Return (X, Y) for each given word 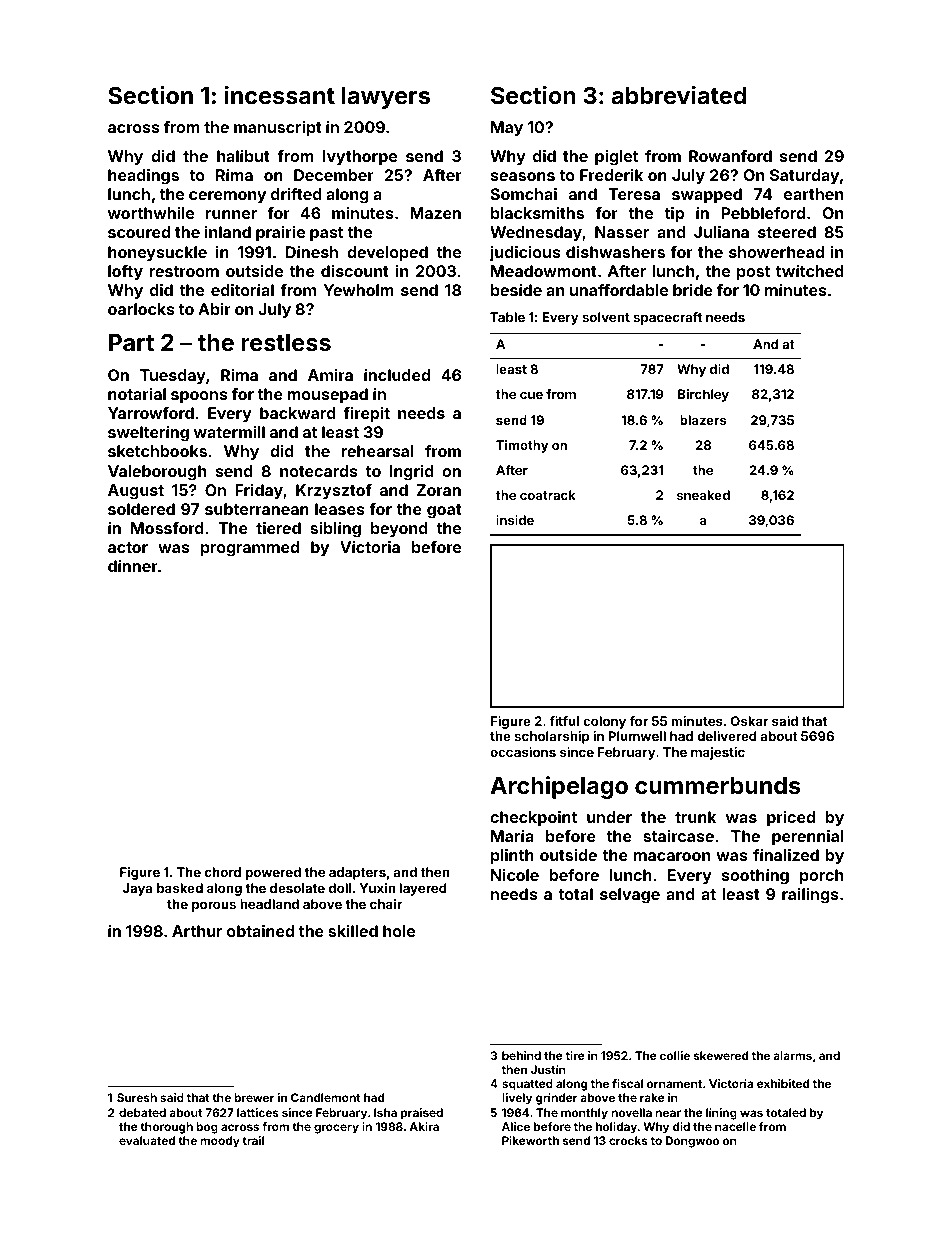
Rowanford (730, 156)
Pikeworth (530, 1140)
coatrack (548, 495)
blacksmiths (537, 213)
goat (444, 511)
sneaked (703, 495)
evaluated (147, 1140)
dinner (133, 566)
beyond (399, 530)
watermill (229, 432)
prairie (280, 234)
